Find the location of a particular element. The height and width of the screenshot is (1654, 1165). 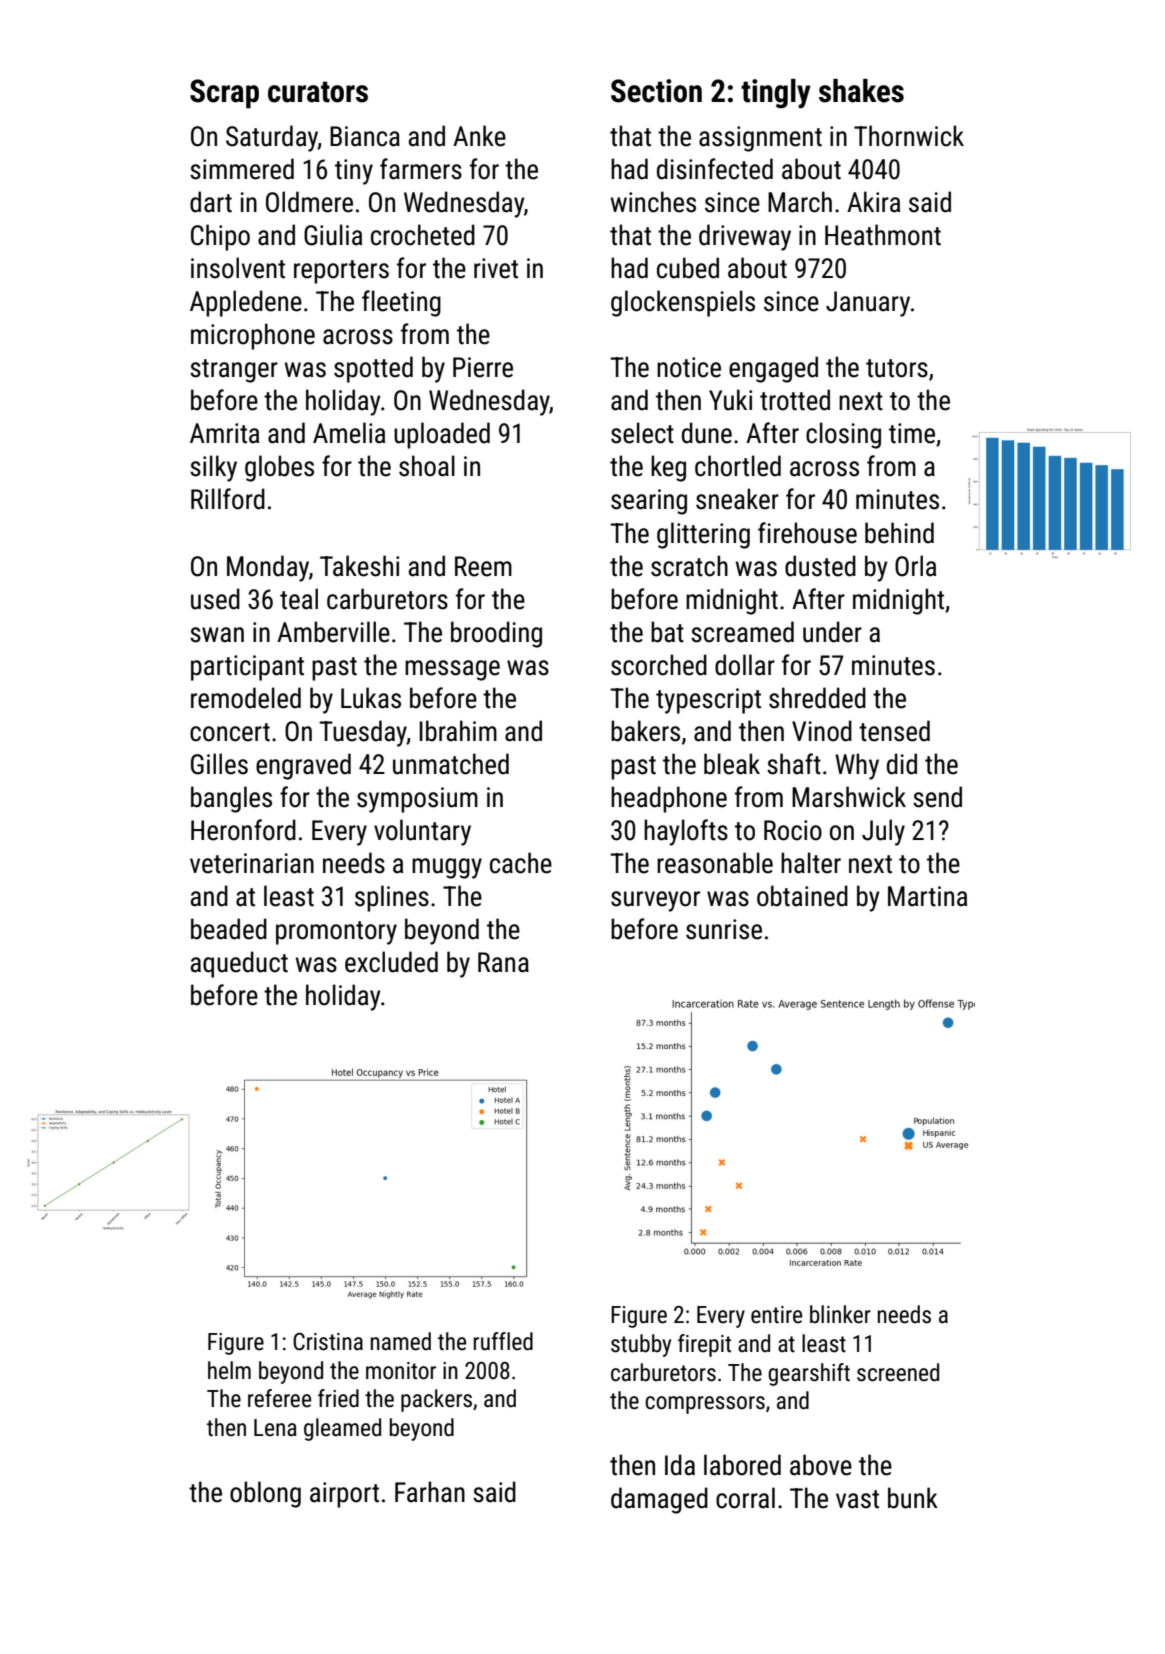

Anke is located at coordinates (479, 136).
